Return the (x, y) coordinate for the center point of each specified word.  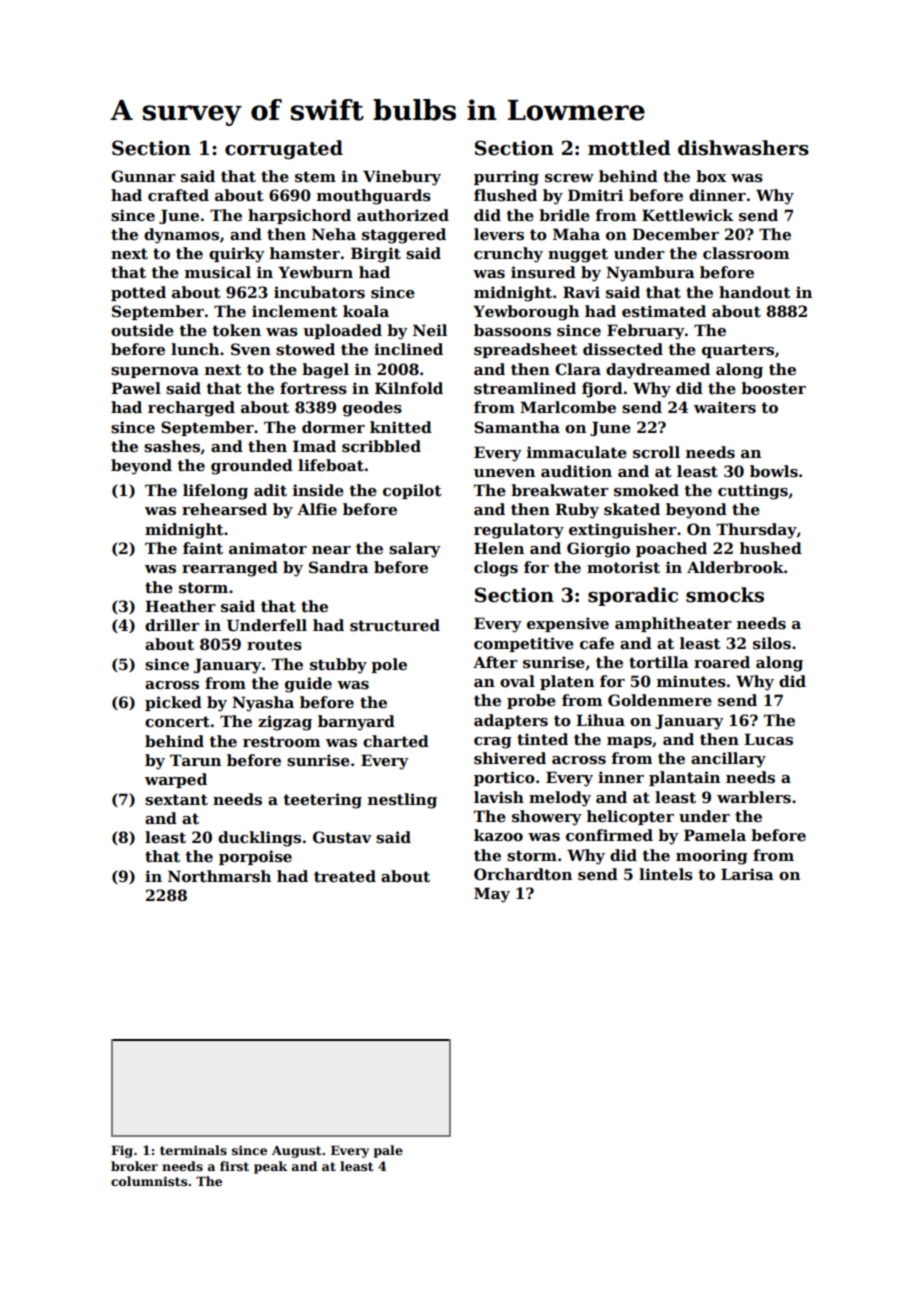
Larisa (747, 874)
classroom (746, 253)
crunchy (508, 255)
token (236, 330)
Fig (122, 1151)
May (492, 895)
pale (388, 1151)
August (297, 1152)
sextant (176, 799)
